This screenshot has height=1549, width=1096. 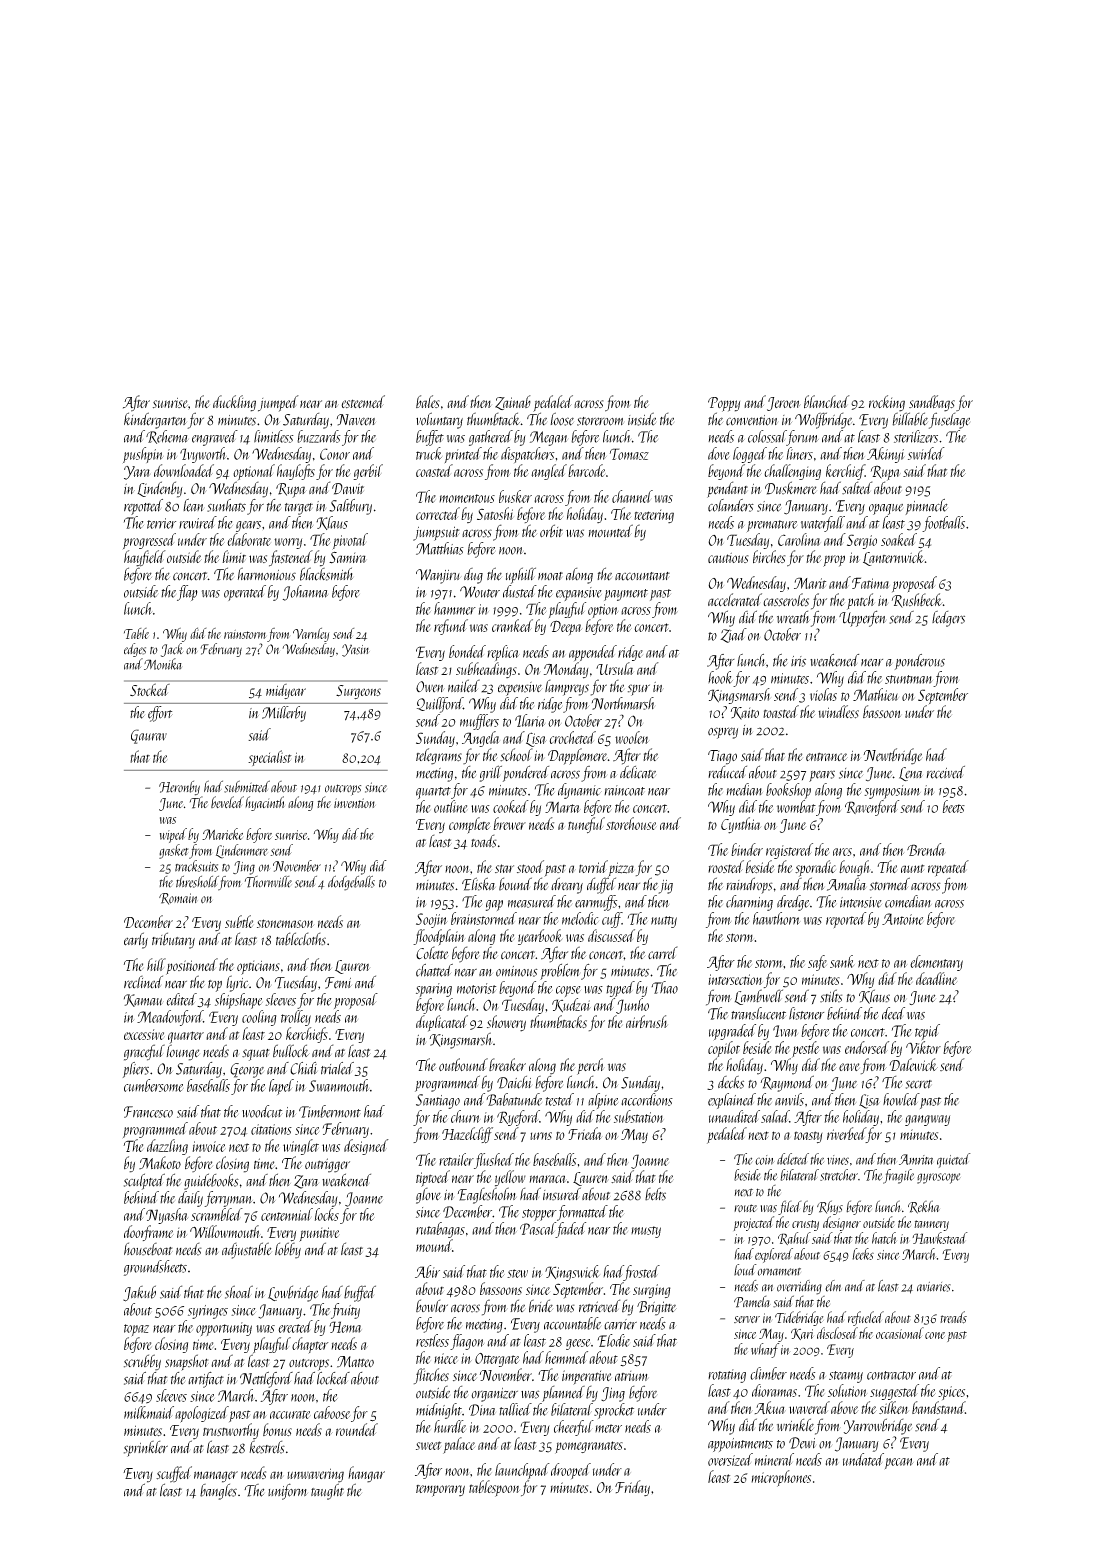 What do you see at coordinates (886, 455) in the screenshot?
I see `Akinyi` at bounding box center [886, 455].
